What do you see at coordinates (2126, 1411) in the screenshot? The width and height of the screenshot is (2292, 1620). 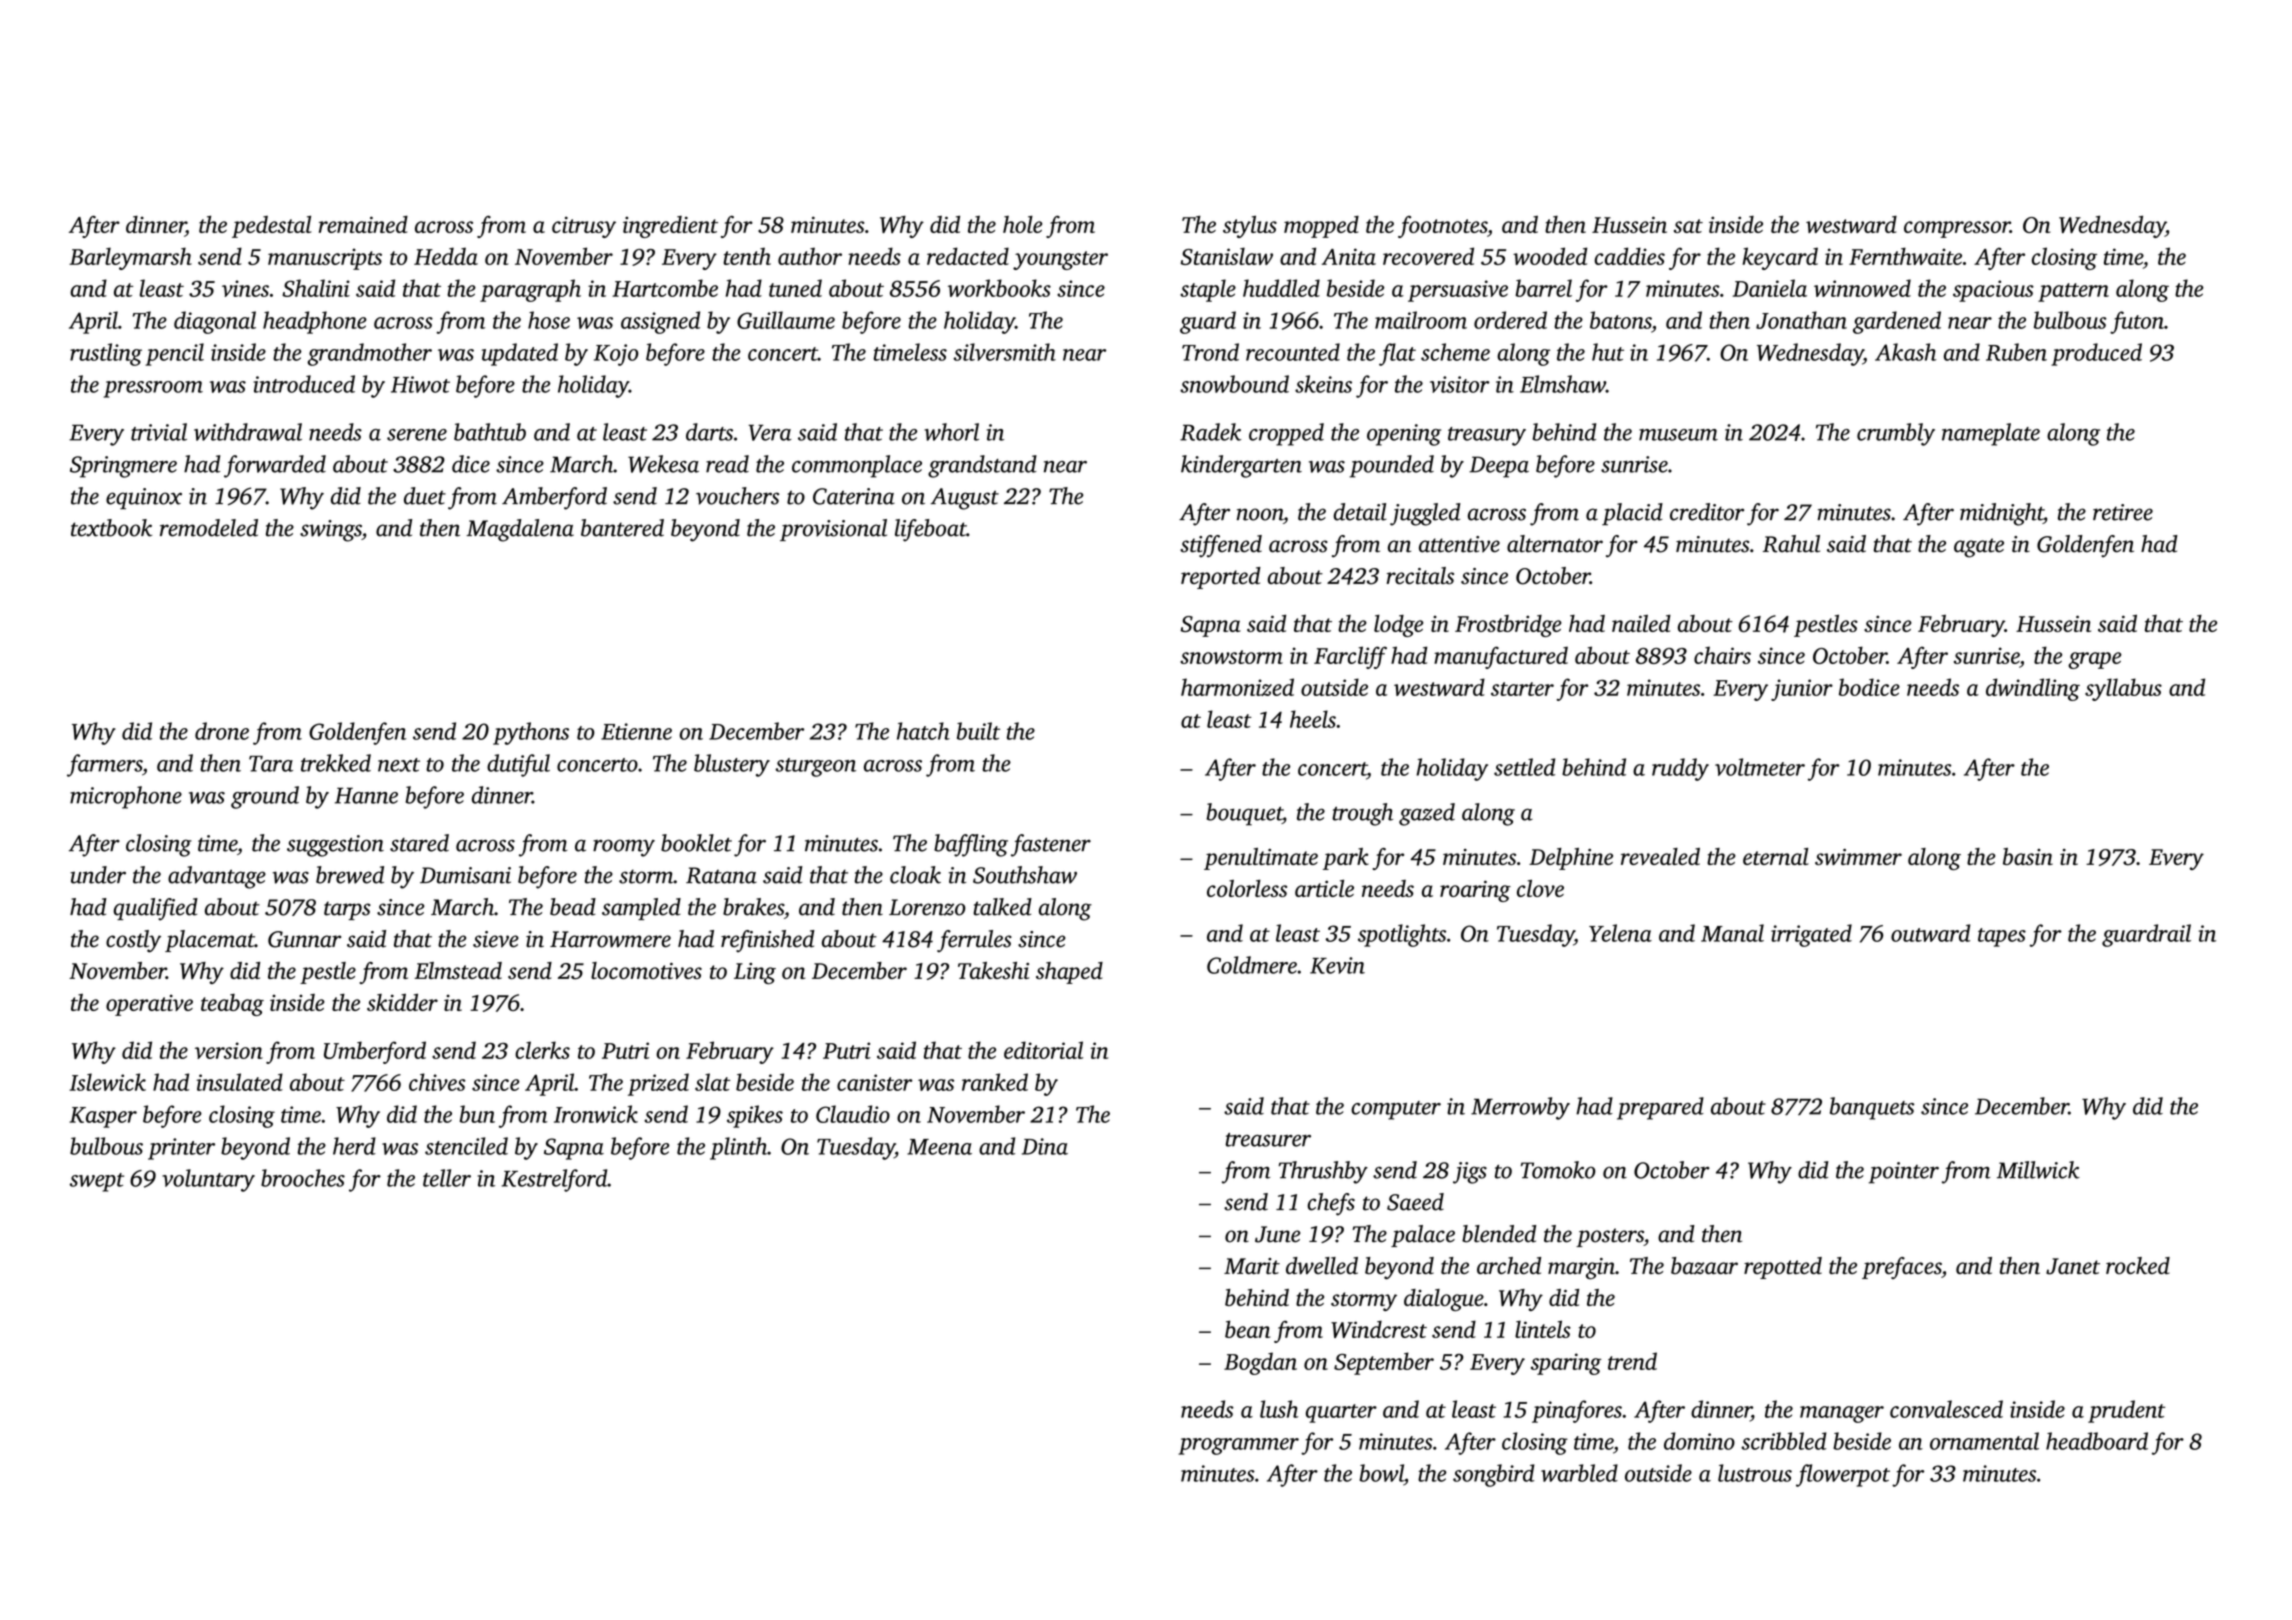 I see `prudent` at bounding box center [2126, 1411].
